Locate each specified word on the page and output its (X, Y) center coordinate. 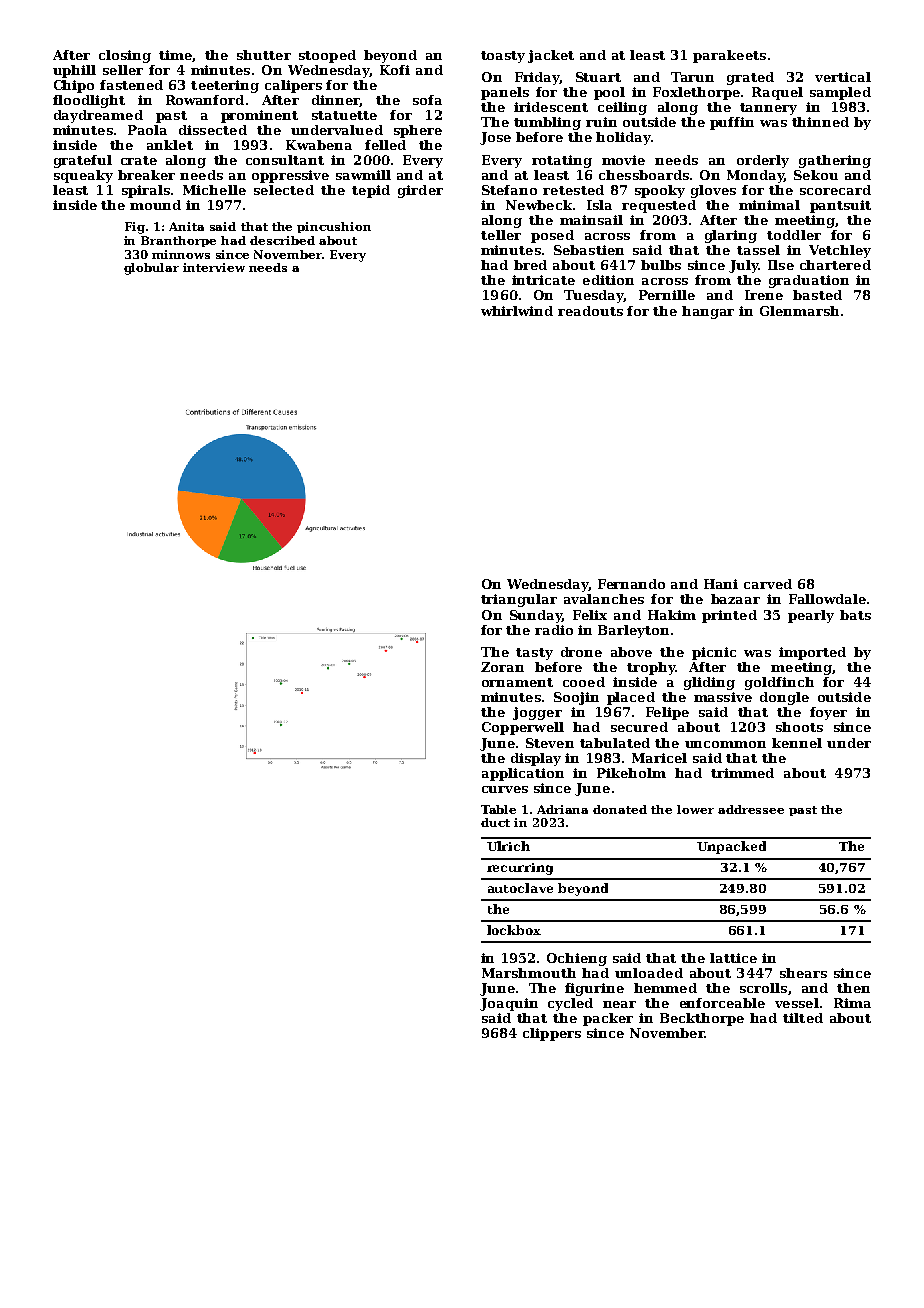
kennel (797, 743)
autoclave (520, 888)
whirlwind (517, 311)
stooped (327, 56)
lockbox (514, 930)
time (175, 55)
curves (505, 789)
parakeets (729, 56)
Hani (721, 584)
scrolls (763, 988)
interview (214, 267)
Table (498, 809)
